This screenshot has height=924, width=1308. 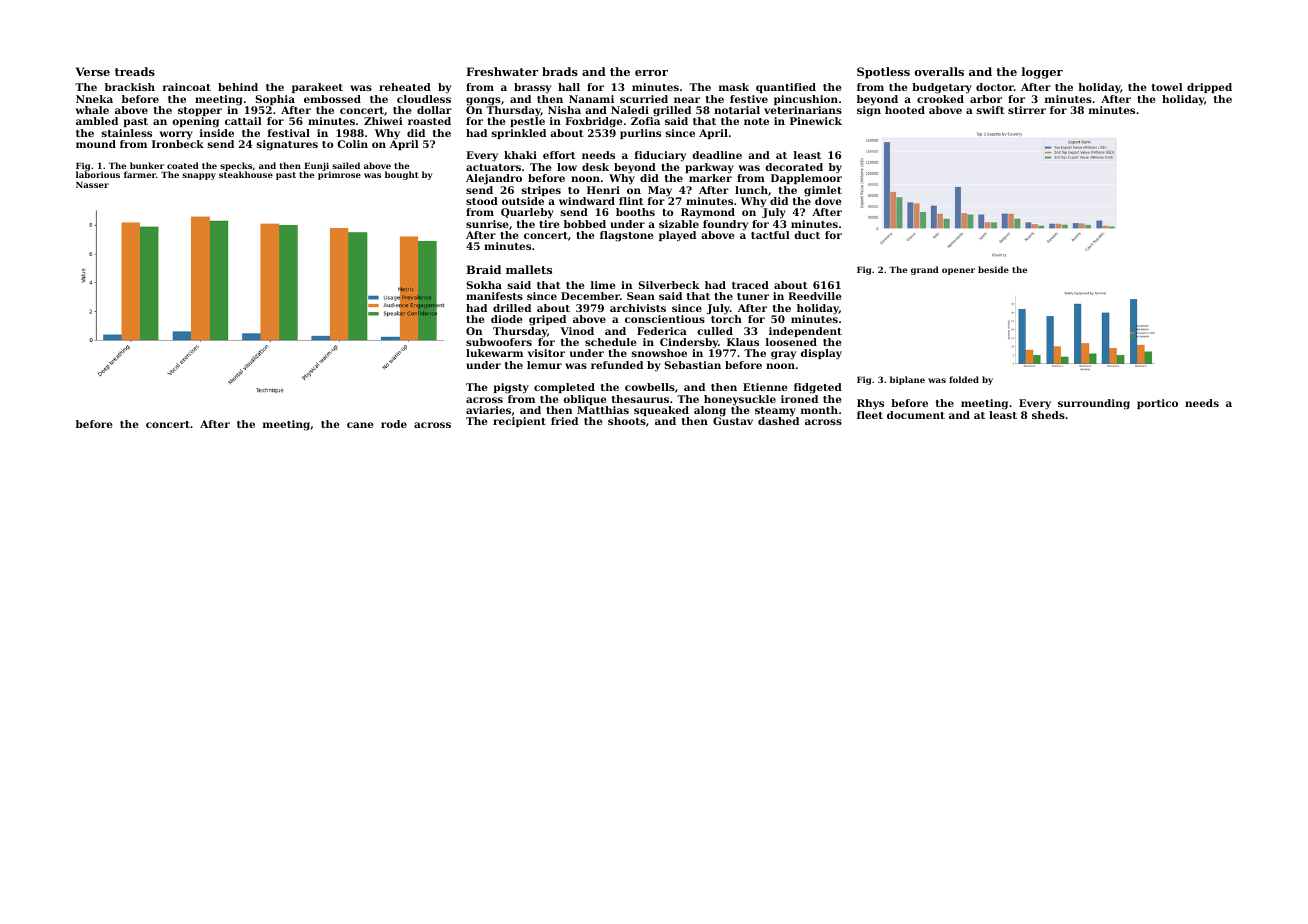 I want to click on windward, so click(x=587, y=201).
